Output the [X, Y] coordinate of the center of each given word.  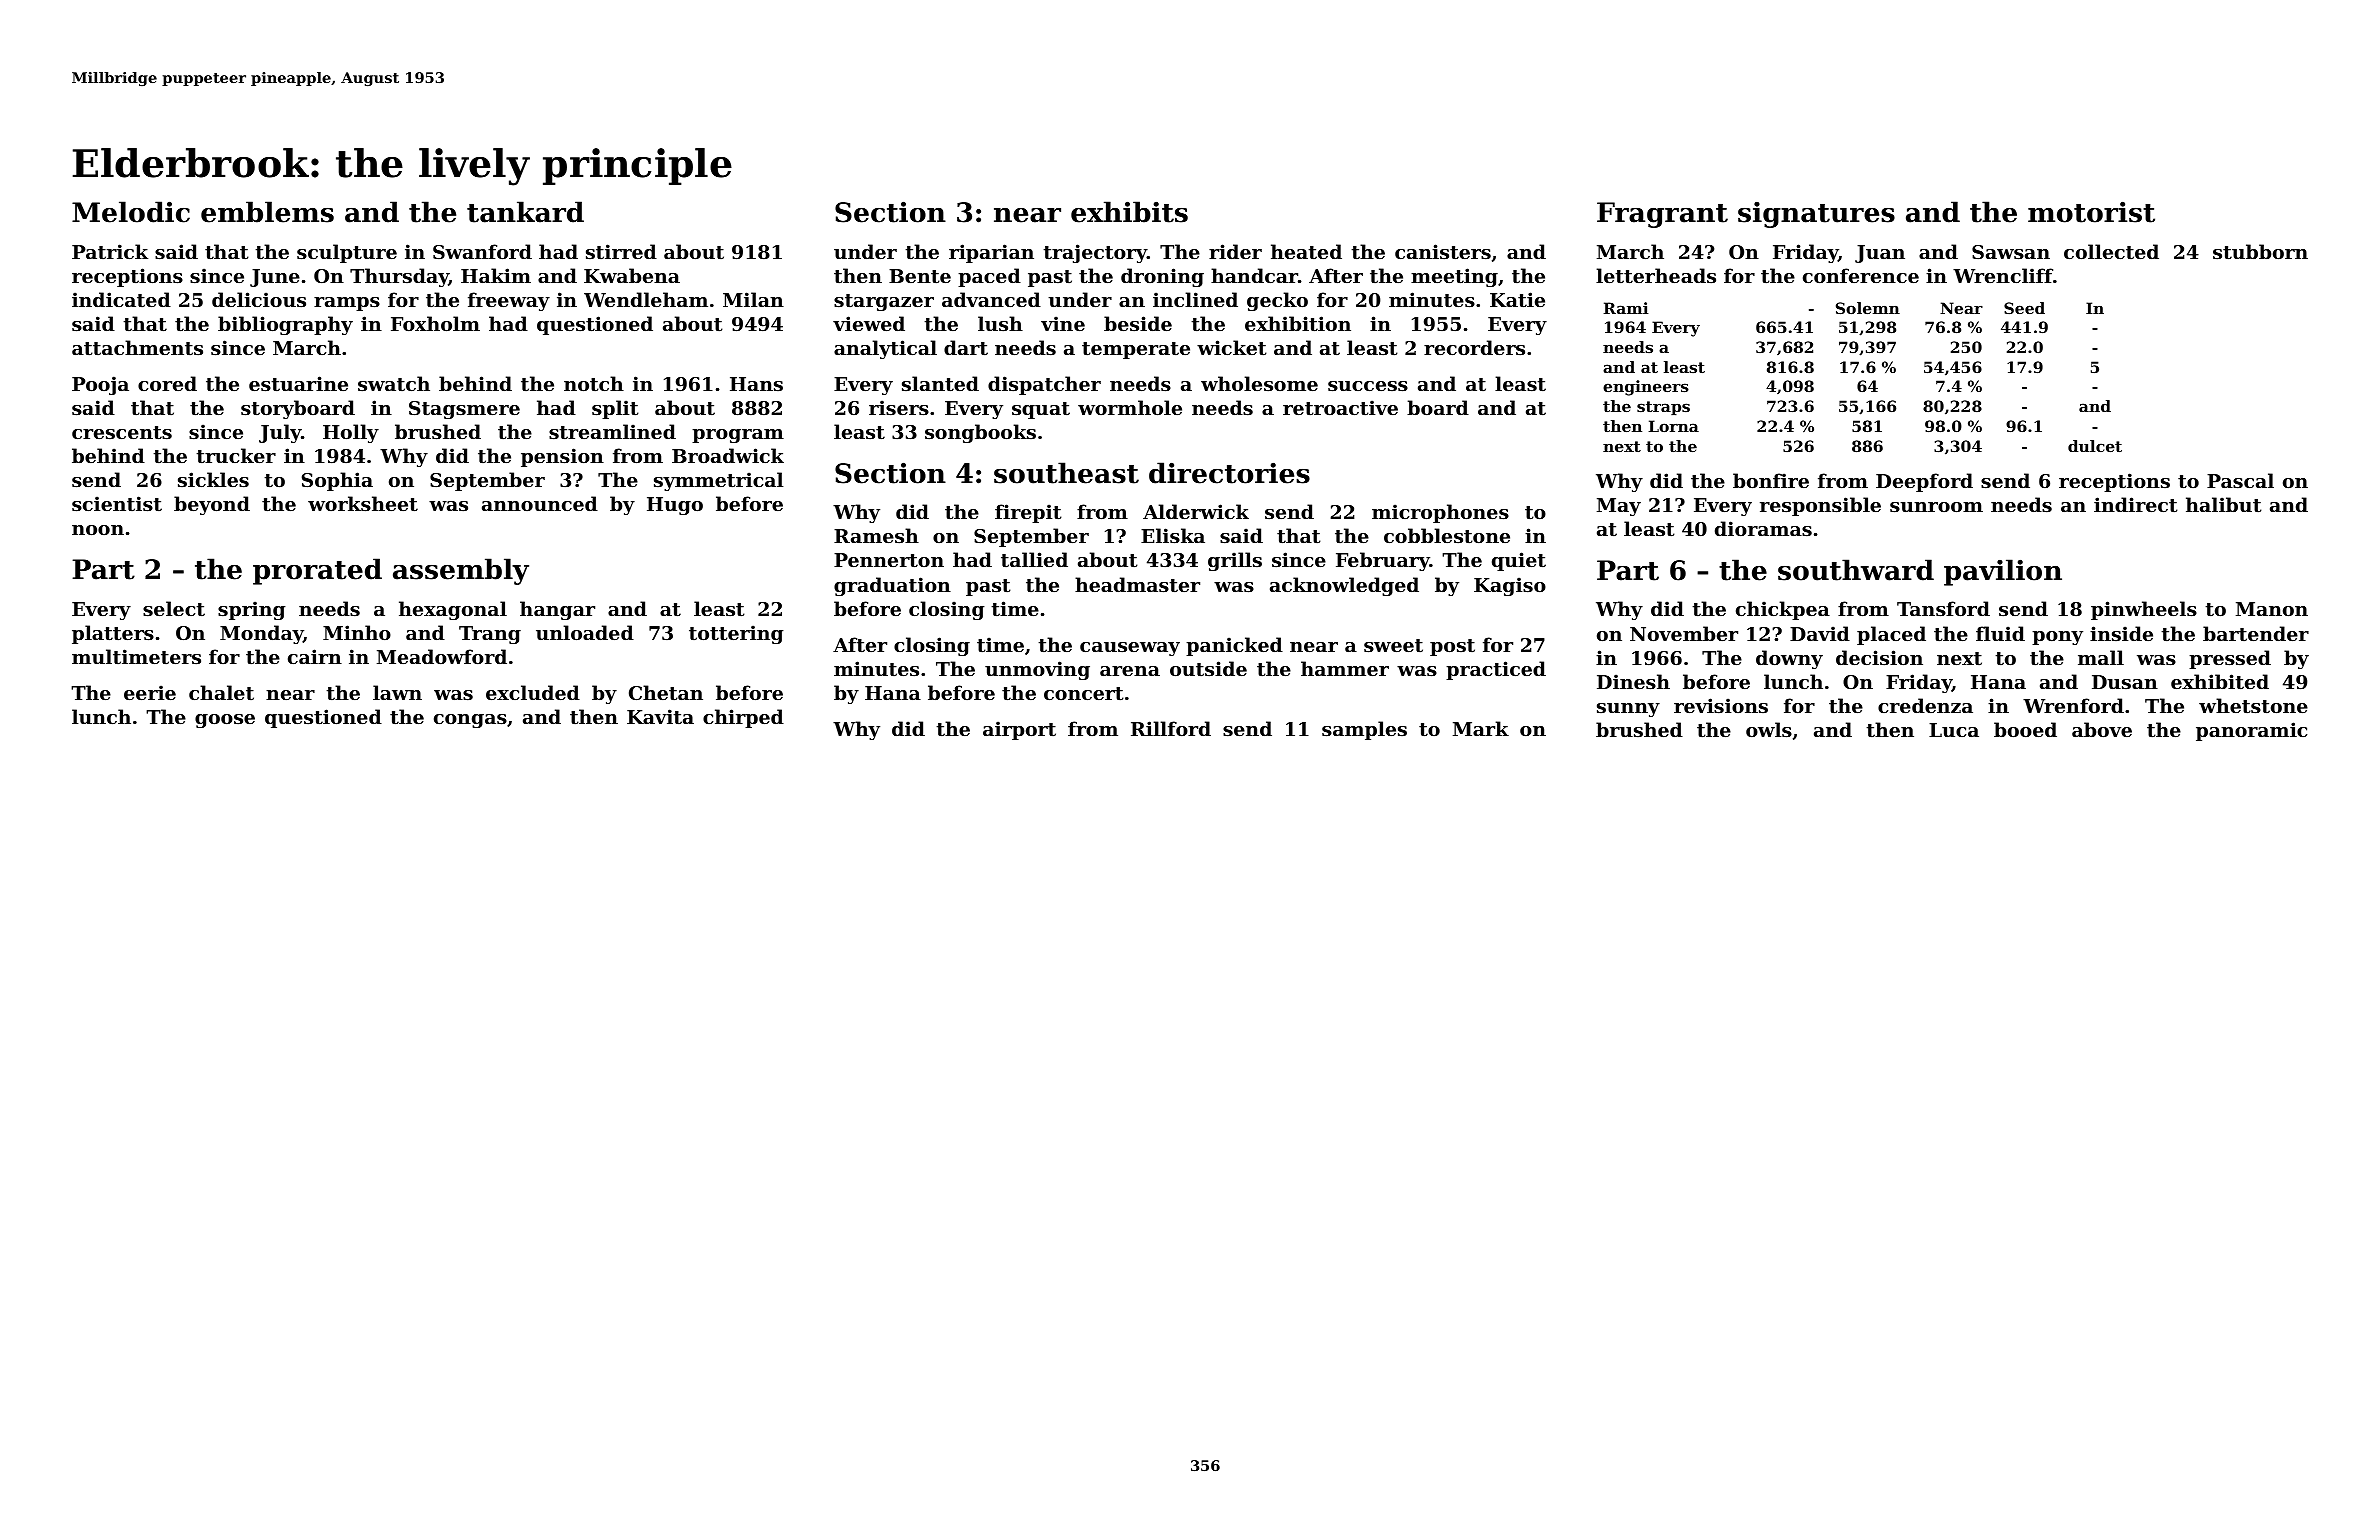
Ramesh [876, 536]
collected [2111, 252]
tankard [525, 212]
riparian [991, 253]
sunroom [1936, 507]
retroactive [1340, 407]
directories [1229, 473]
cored [167, 383]
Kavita [660, 717]
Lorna [1674, 426]
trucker [236, 456]
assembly [461, 571]
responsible [1820, 506]
